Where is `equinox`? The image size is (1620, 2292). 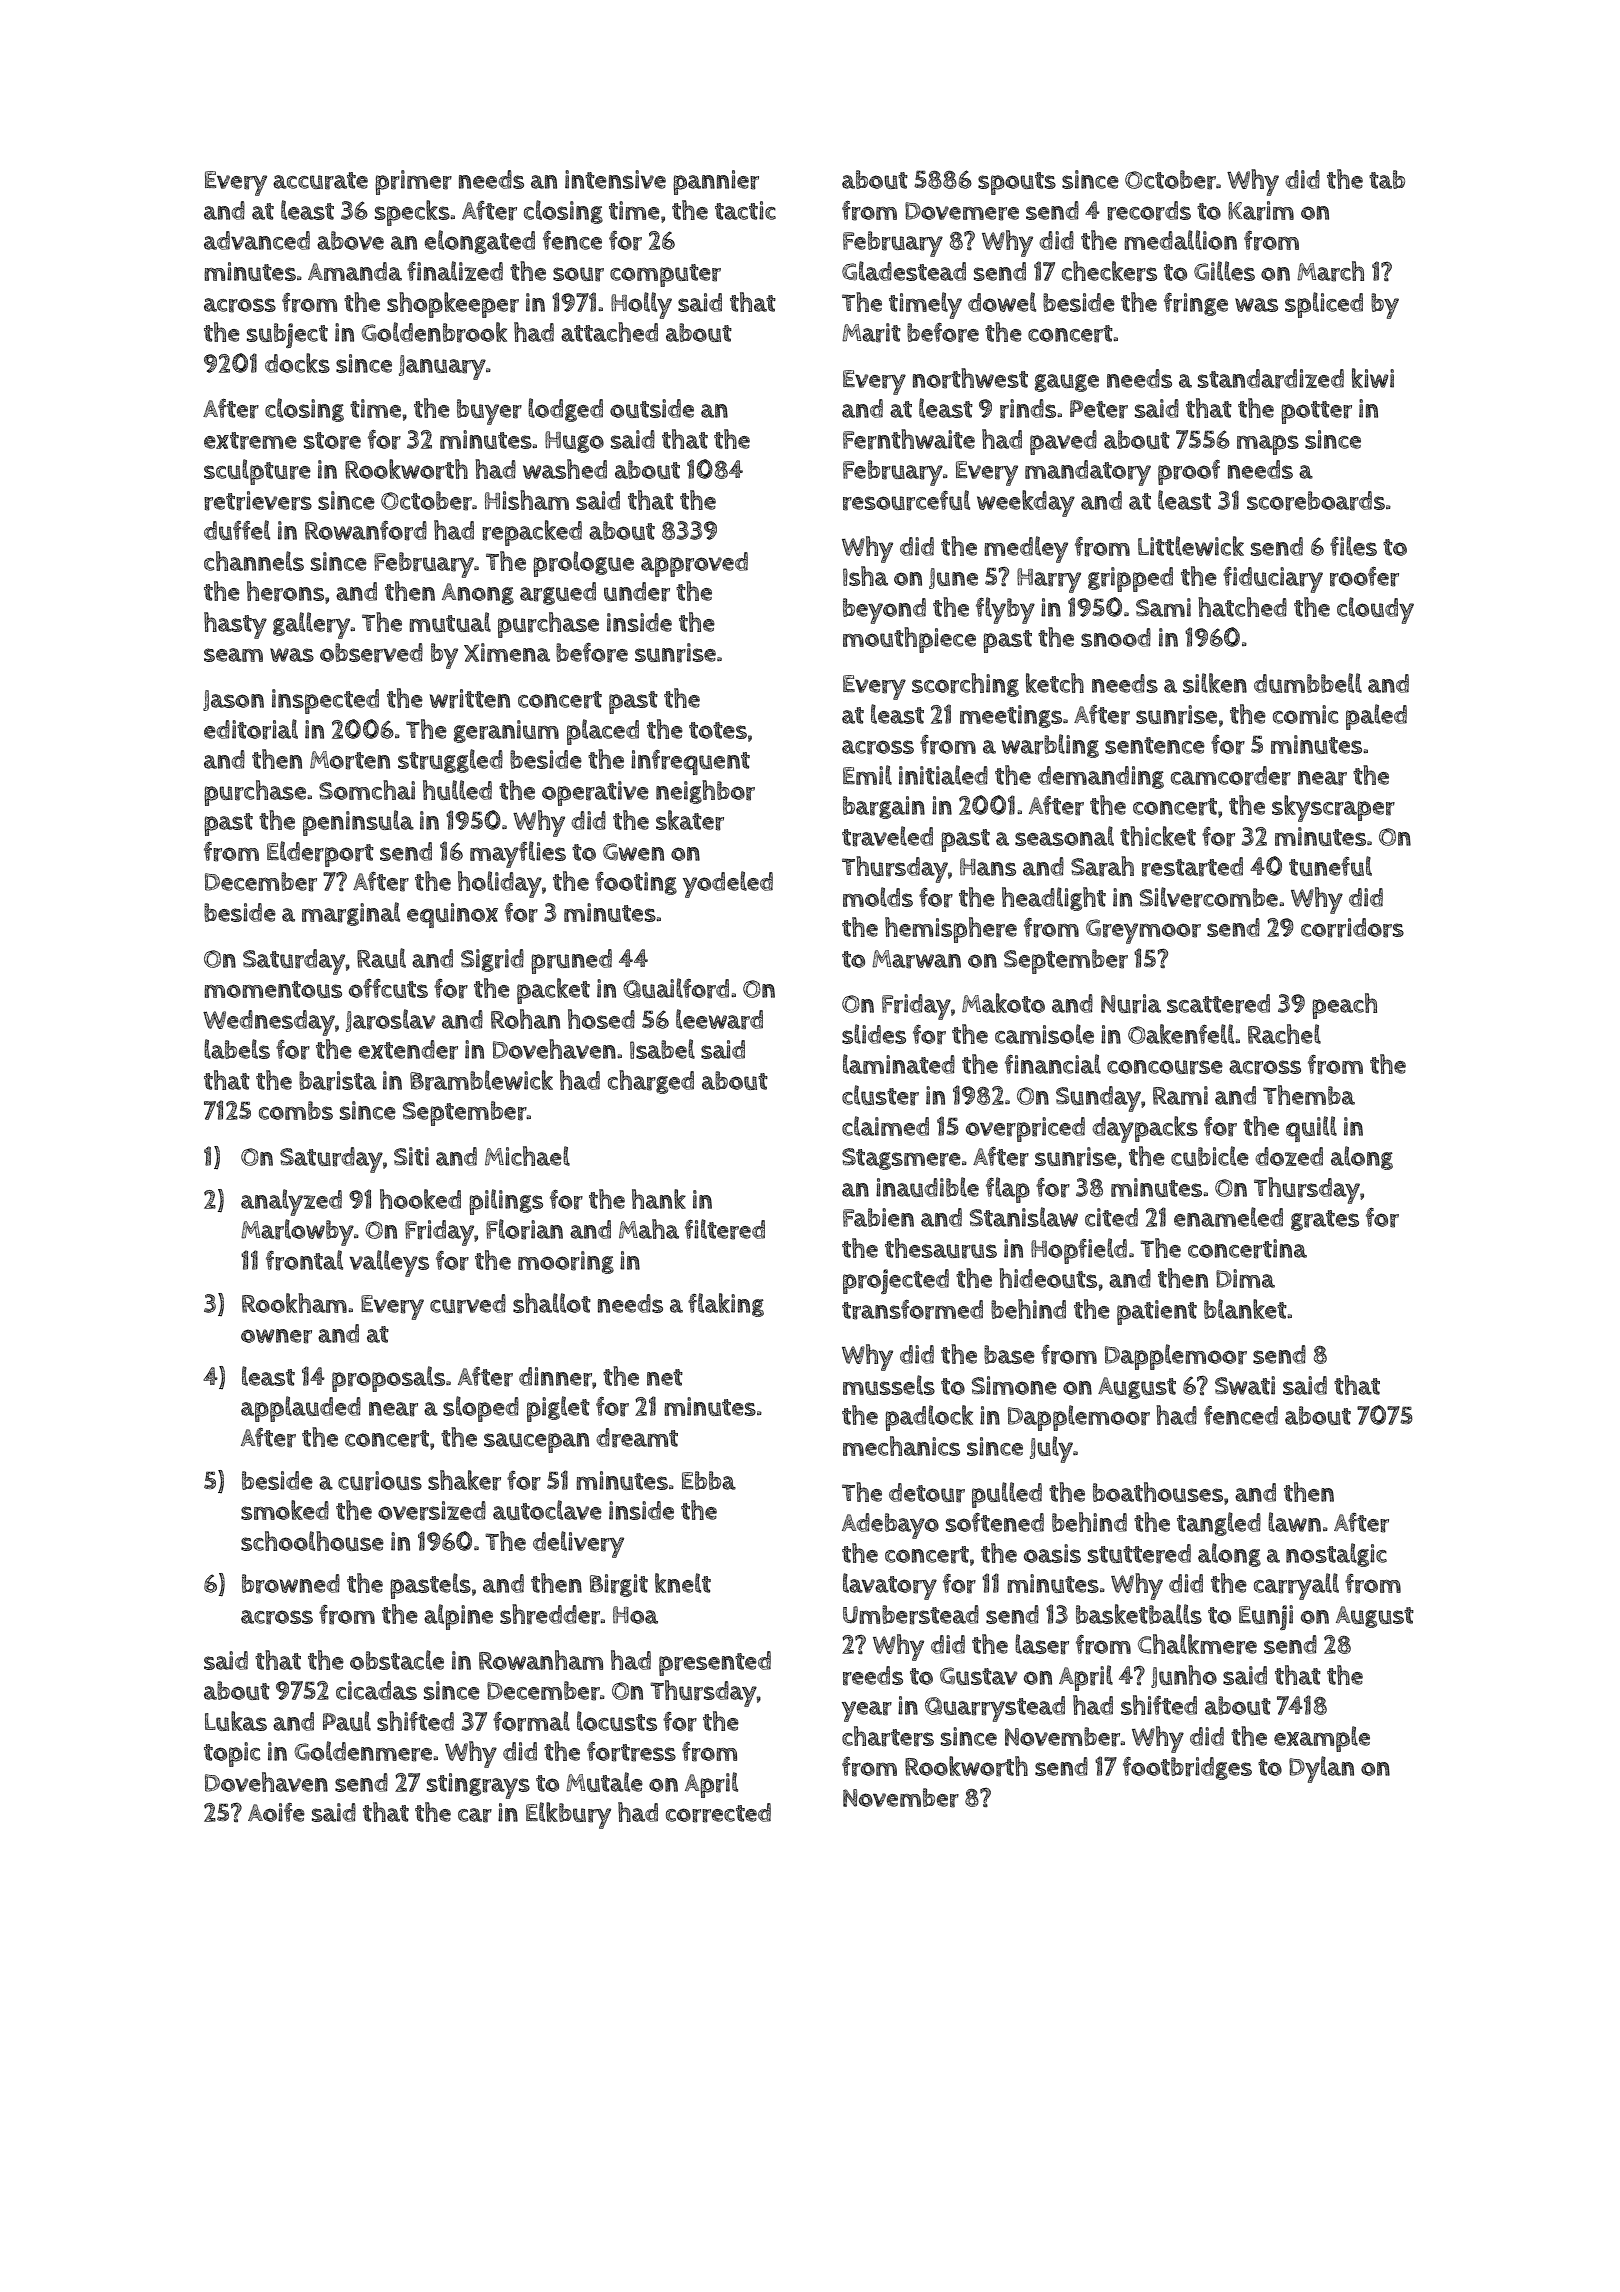
equinox is located at coordinates (452, 915).
